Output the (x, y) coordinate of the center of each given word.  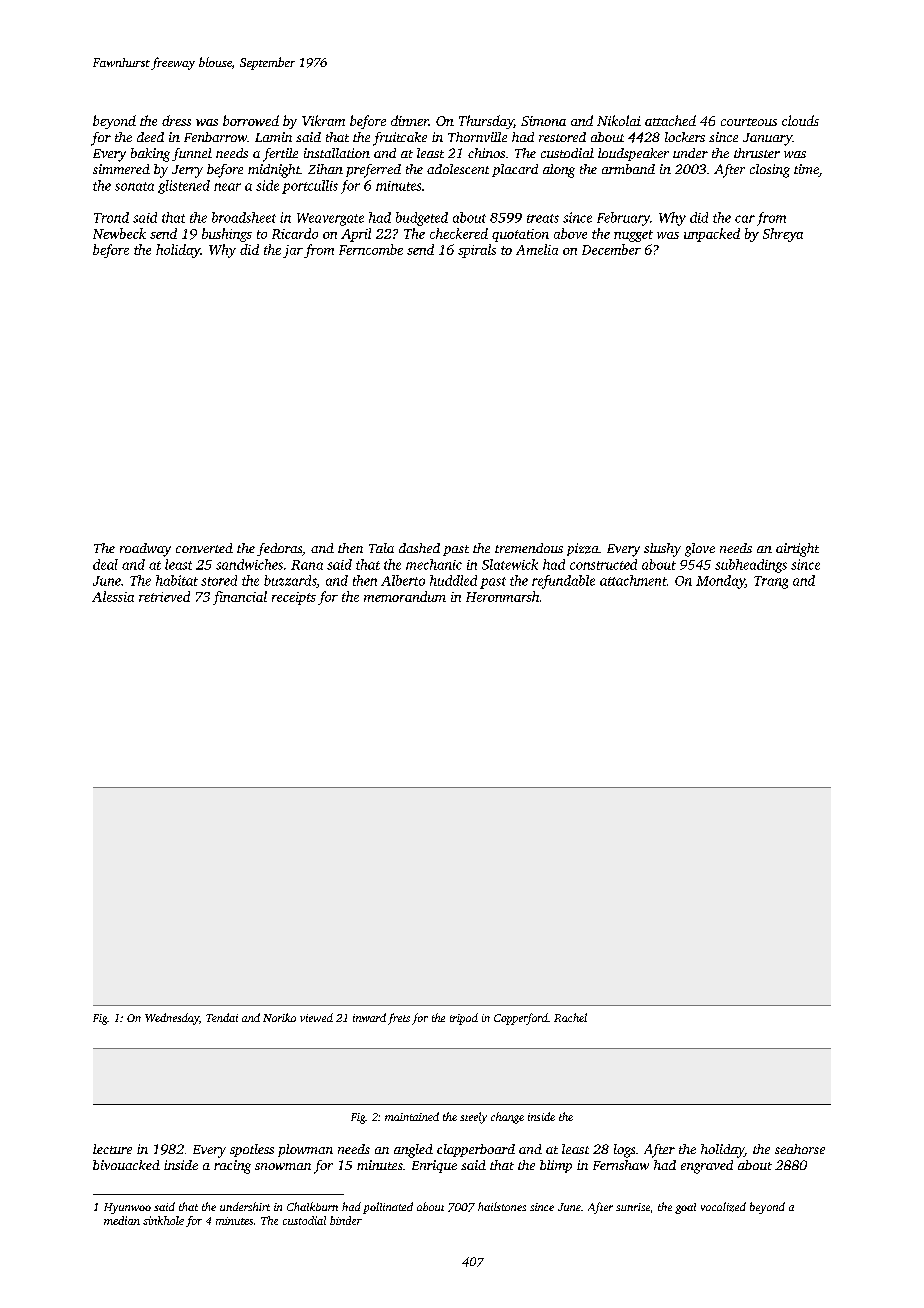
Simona (543, 121)
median (122, 1220)
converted (204, 548)
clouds (800, 120)
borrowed (251, 120)
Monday (720, 582)
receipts (294, 598)
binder (346, 1220)
